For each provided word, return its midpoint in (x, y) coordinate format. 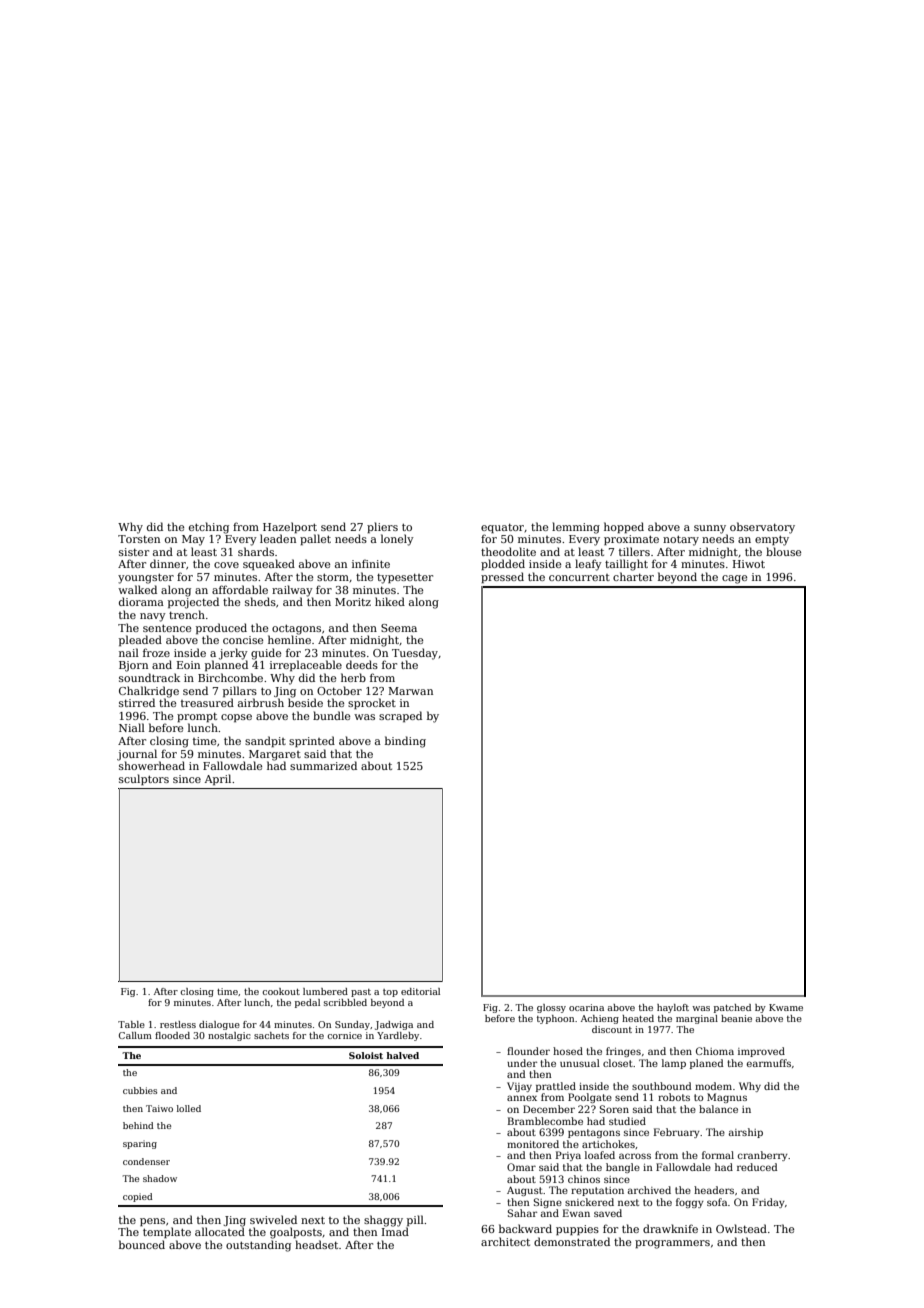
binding (405, 742)
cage (734, 579)
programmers (672, 1244)
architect (505, 1241)
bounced (142, 1244)
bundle (331, 715)
